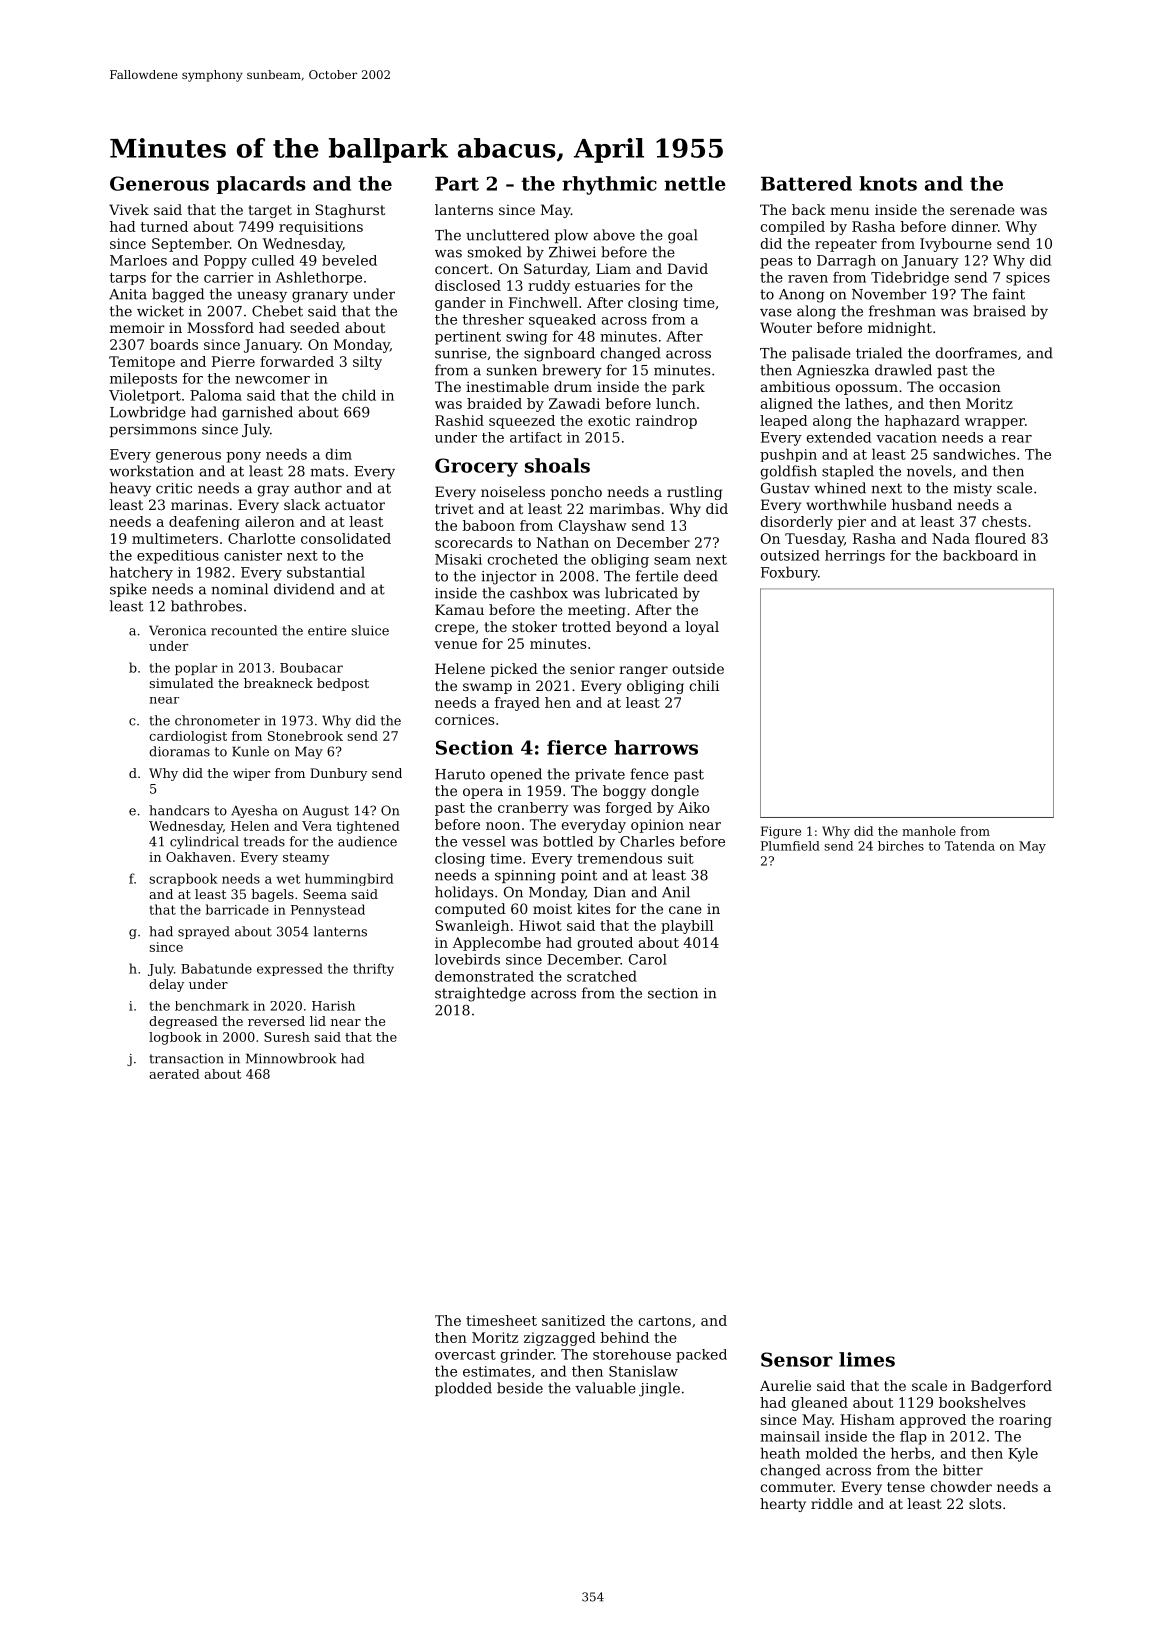 The width and height of the document is (1163, 1645). I want to click on scratched, so click(602, 976).
